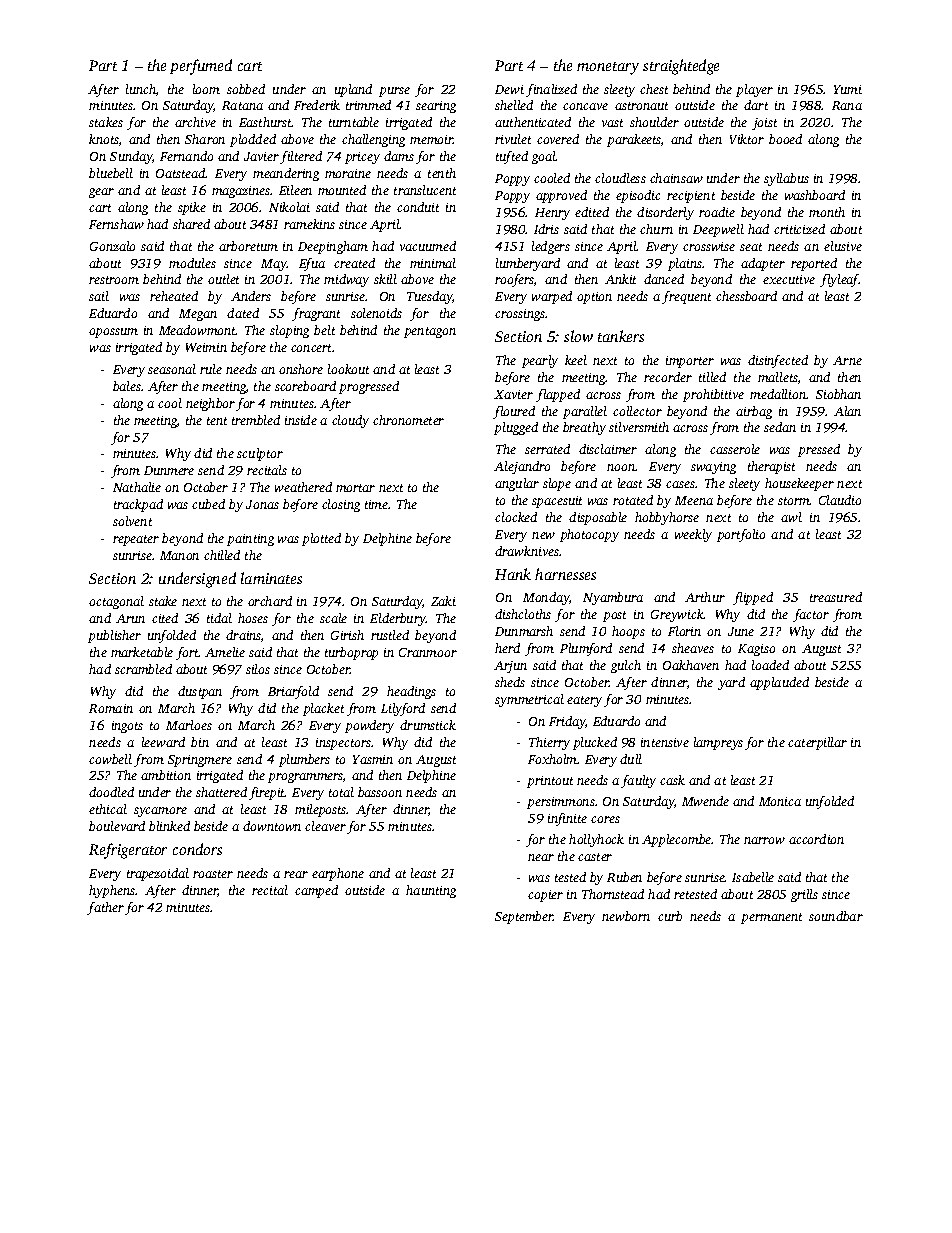  I want to click on silos, so click(258, 669).
